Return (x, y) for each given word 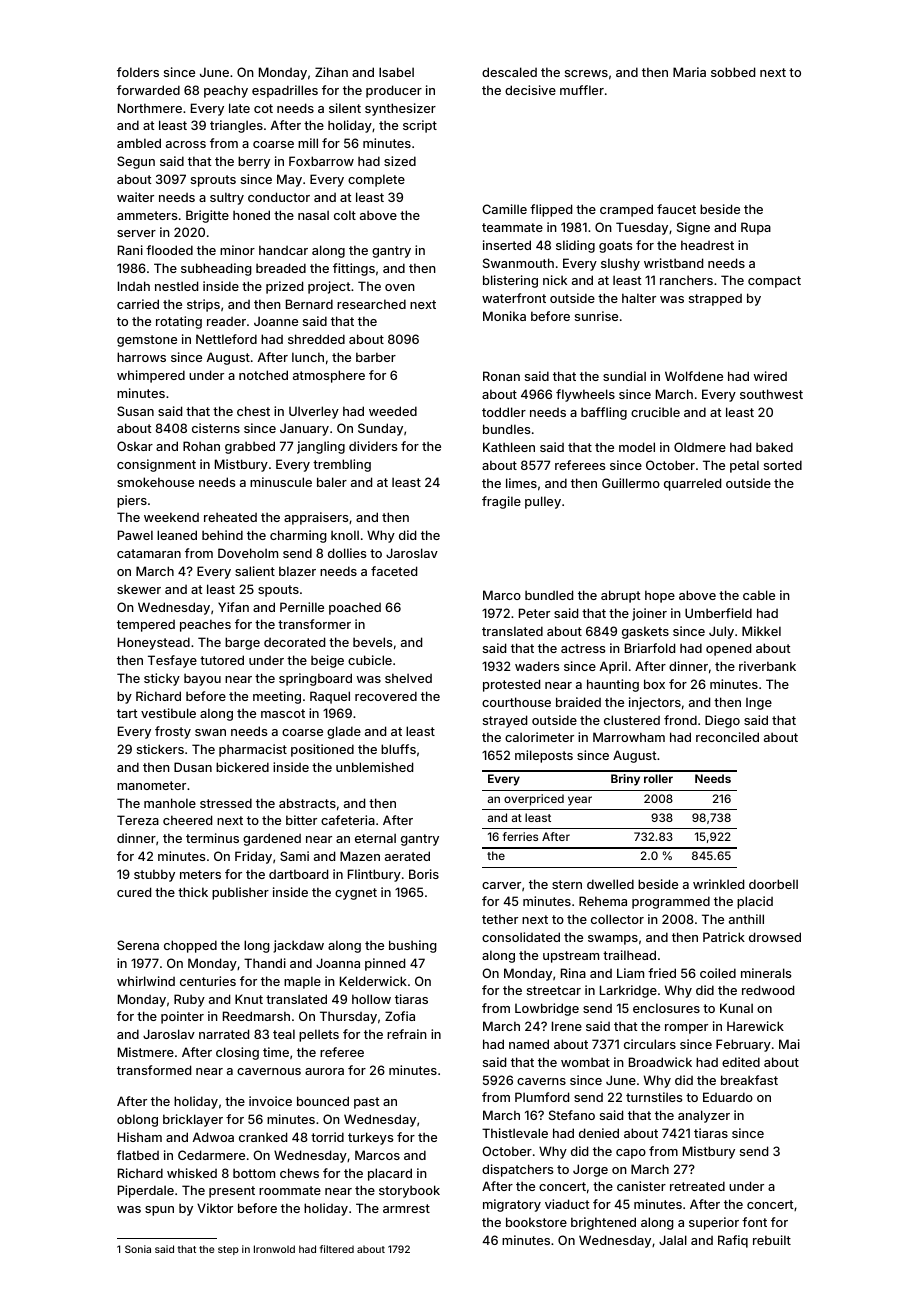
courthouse (516, 702)
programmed (671, 902)
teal (284, 1034)
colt (345, 215)
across (186, 144)
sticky (162, 679)
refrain (407, 1034)
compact (774, 282)
